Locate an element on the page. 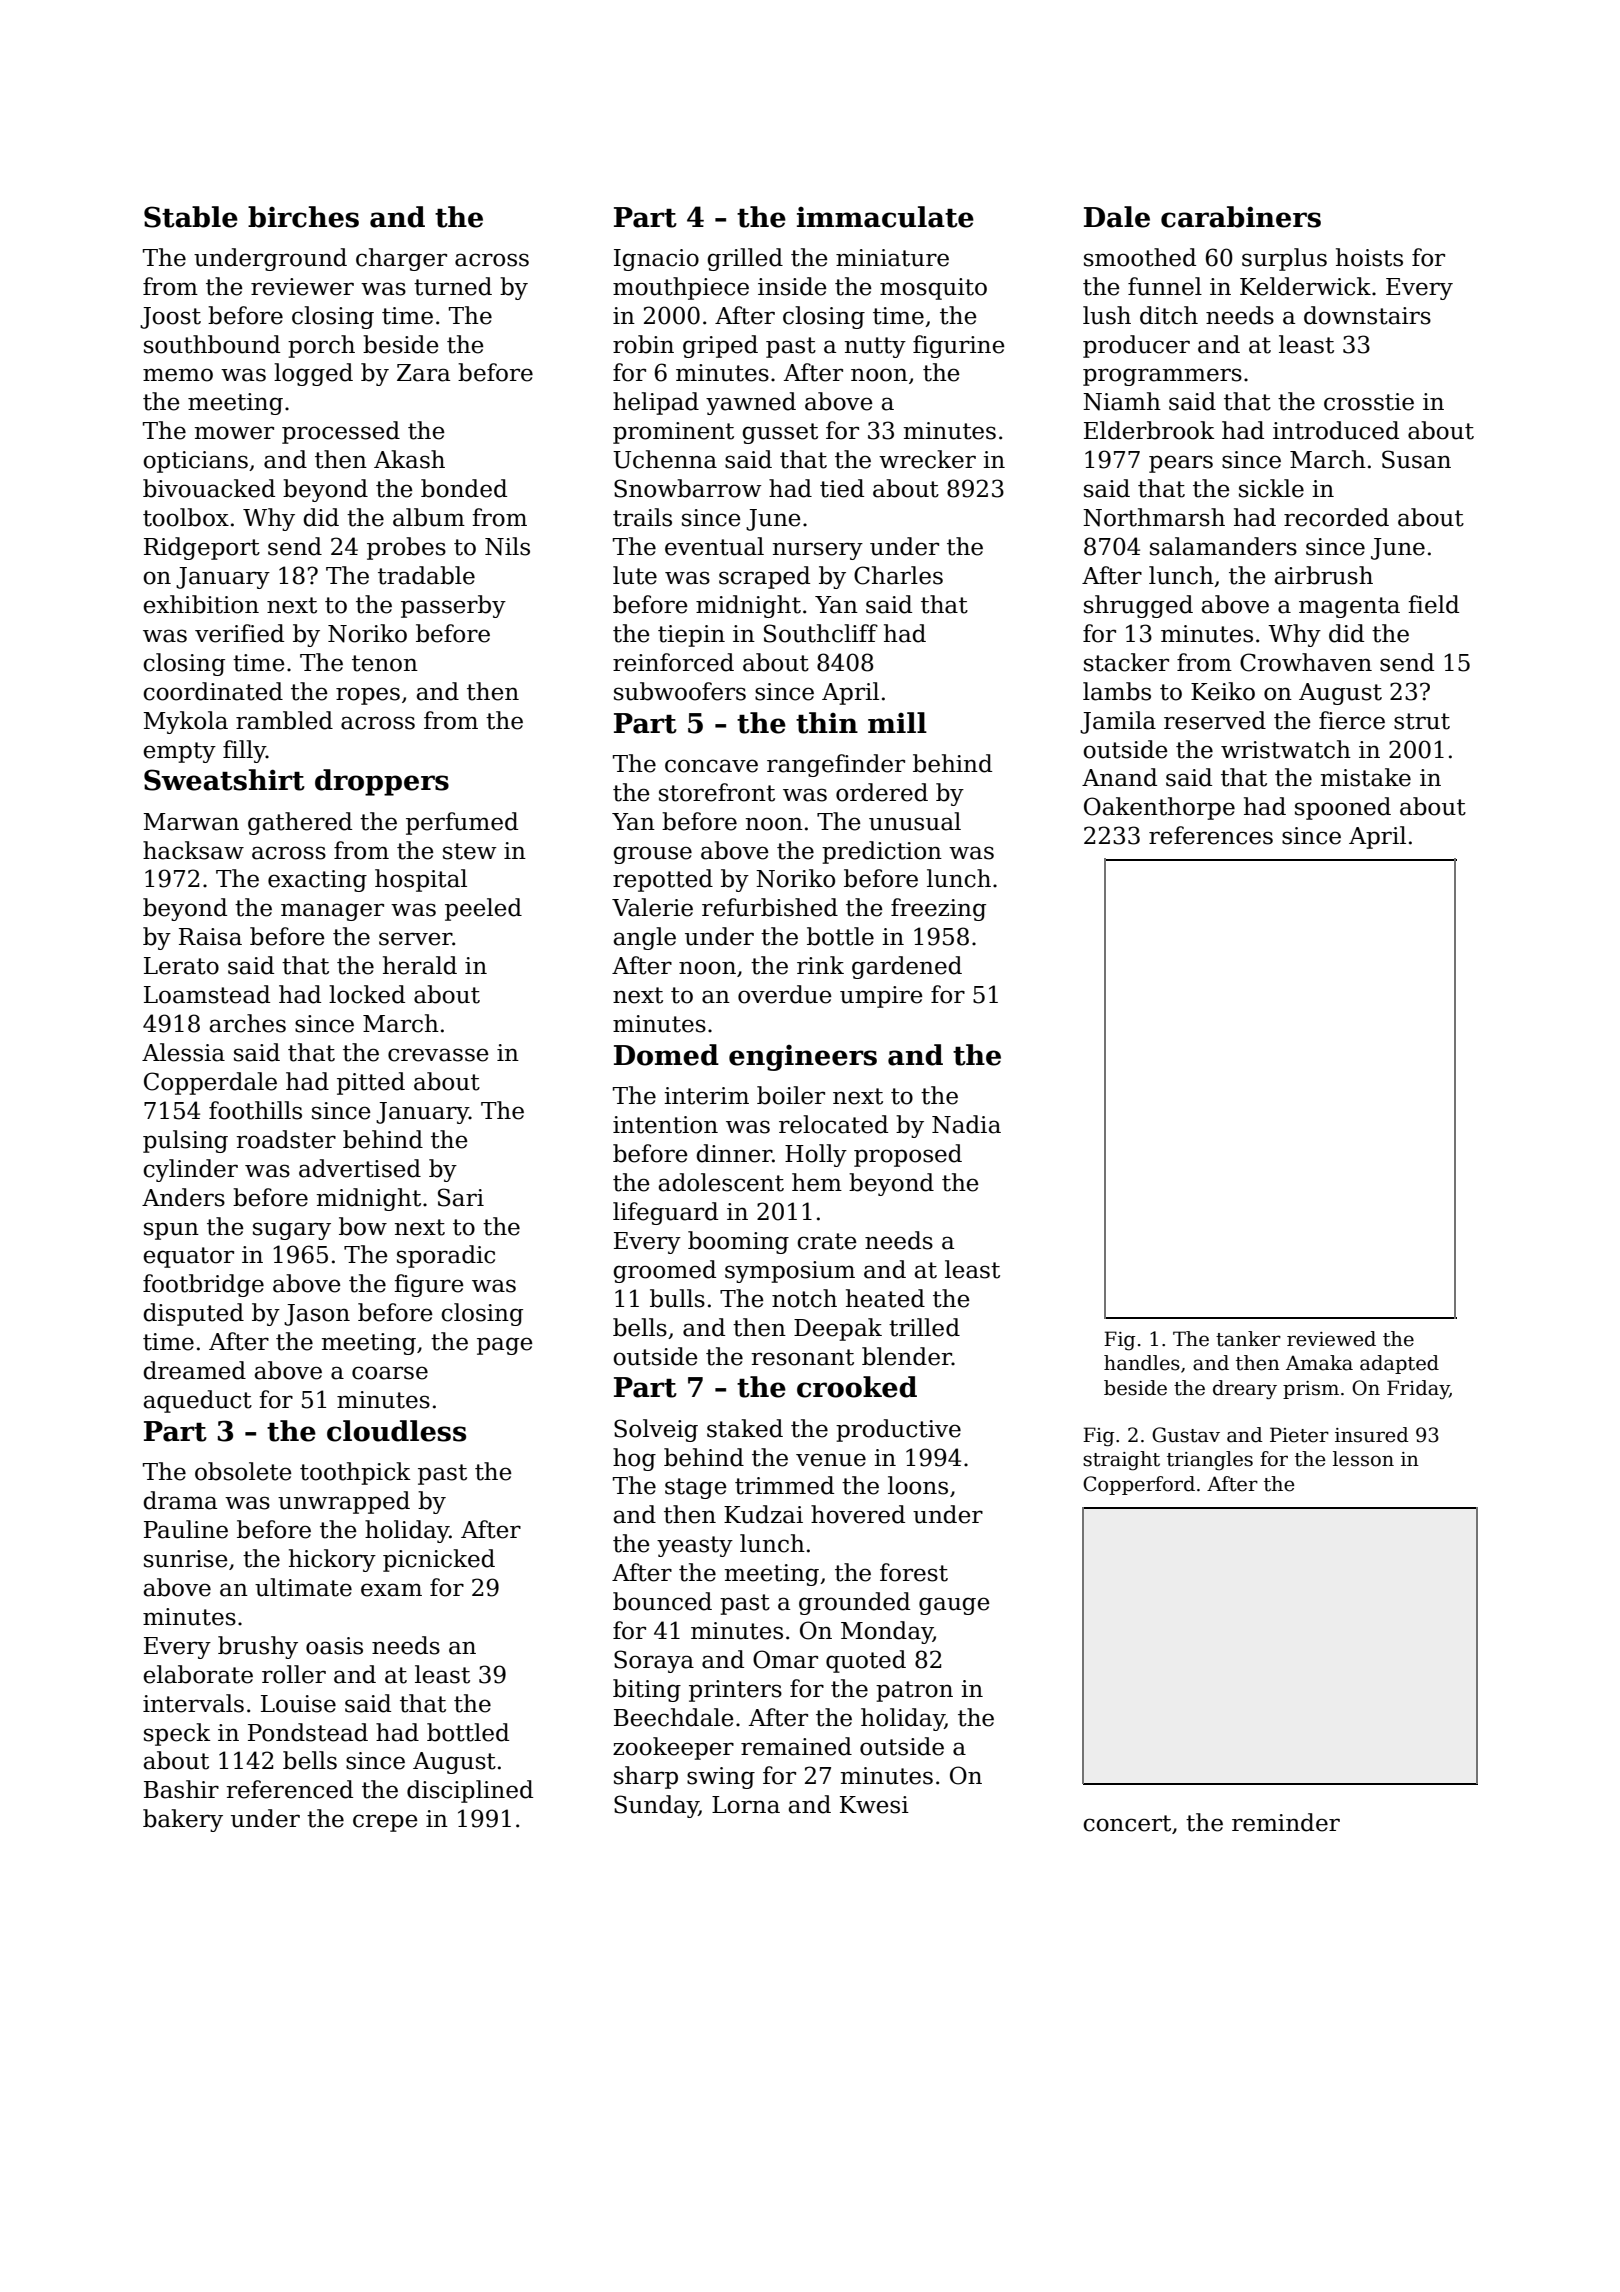 The height and width of the image is (2292, 1620). Domed is located at coordinates (666, 1055).
